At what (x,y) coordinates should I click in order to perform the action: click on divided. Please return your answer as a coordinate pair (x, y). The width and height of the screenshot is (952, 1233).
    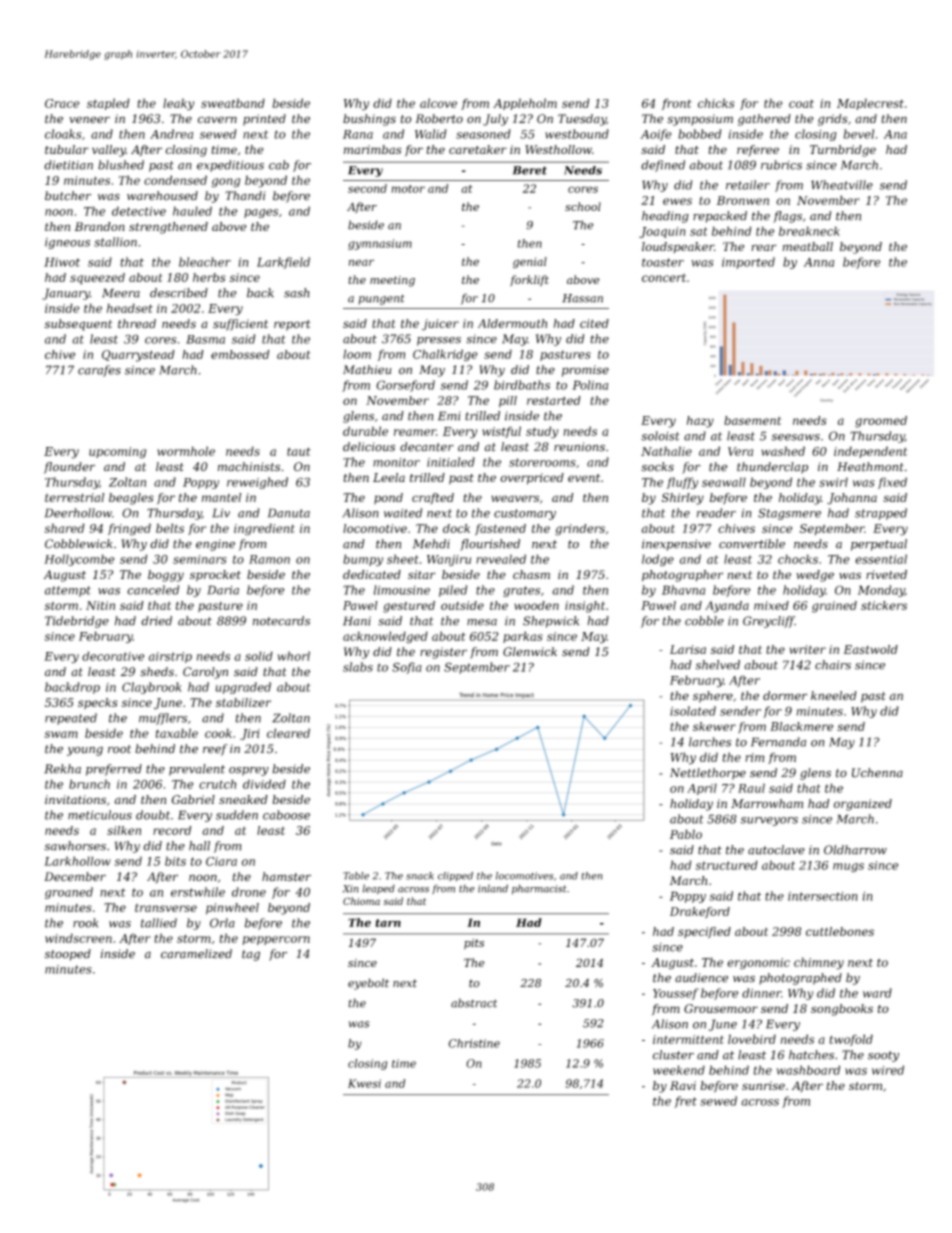
    Looking at the image, I should click on (264, 784).
